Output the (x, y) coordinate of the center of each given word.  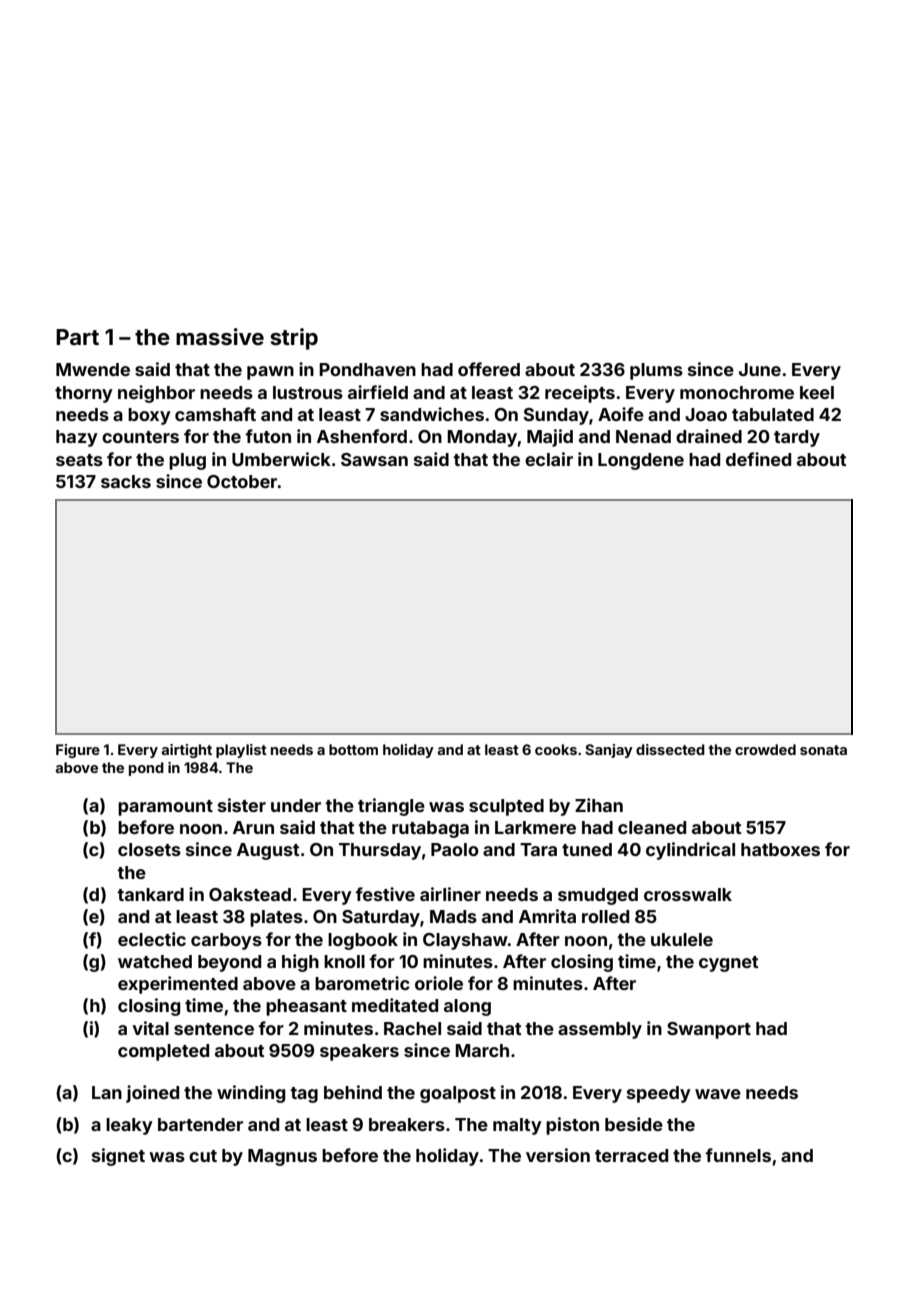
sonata (823, 750)
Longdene (641, 461)
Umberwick (281, 459)
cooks (556, 749)
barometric (362, 983)
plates (276, 918)
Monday (482, 438)
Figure (78, 751)
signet (118, 1157)
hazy (77, 438)
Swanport (709, 1030)
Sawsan (374, 459)
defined (758, 459)
